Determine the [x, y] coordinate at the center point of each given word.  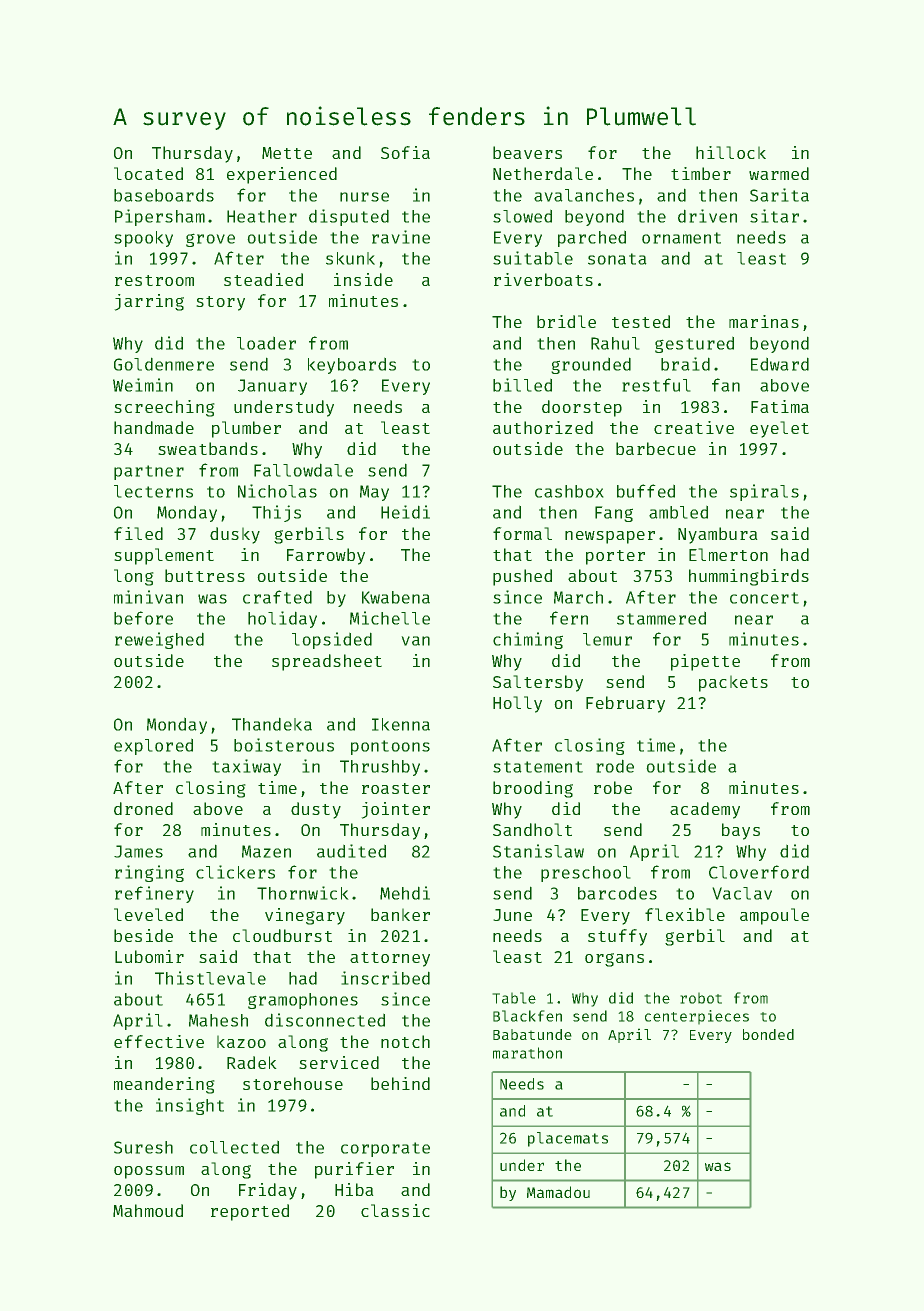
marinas [764, 321]
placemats [568, 1139]
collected [234, 1147]
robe [613, 787]
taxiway [247, 767]
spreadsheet [327, 662]
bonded [768, 1034]
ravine [401, 237]
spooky [143, 239]
